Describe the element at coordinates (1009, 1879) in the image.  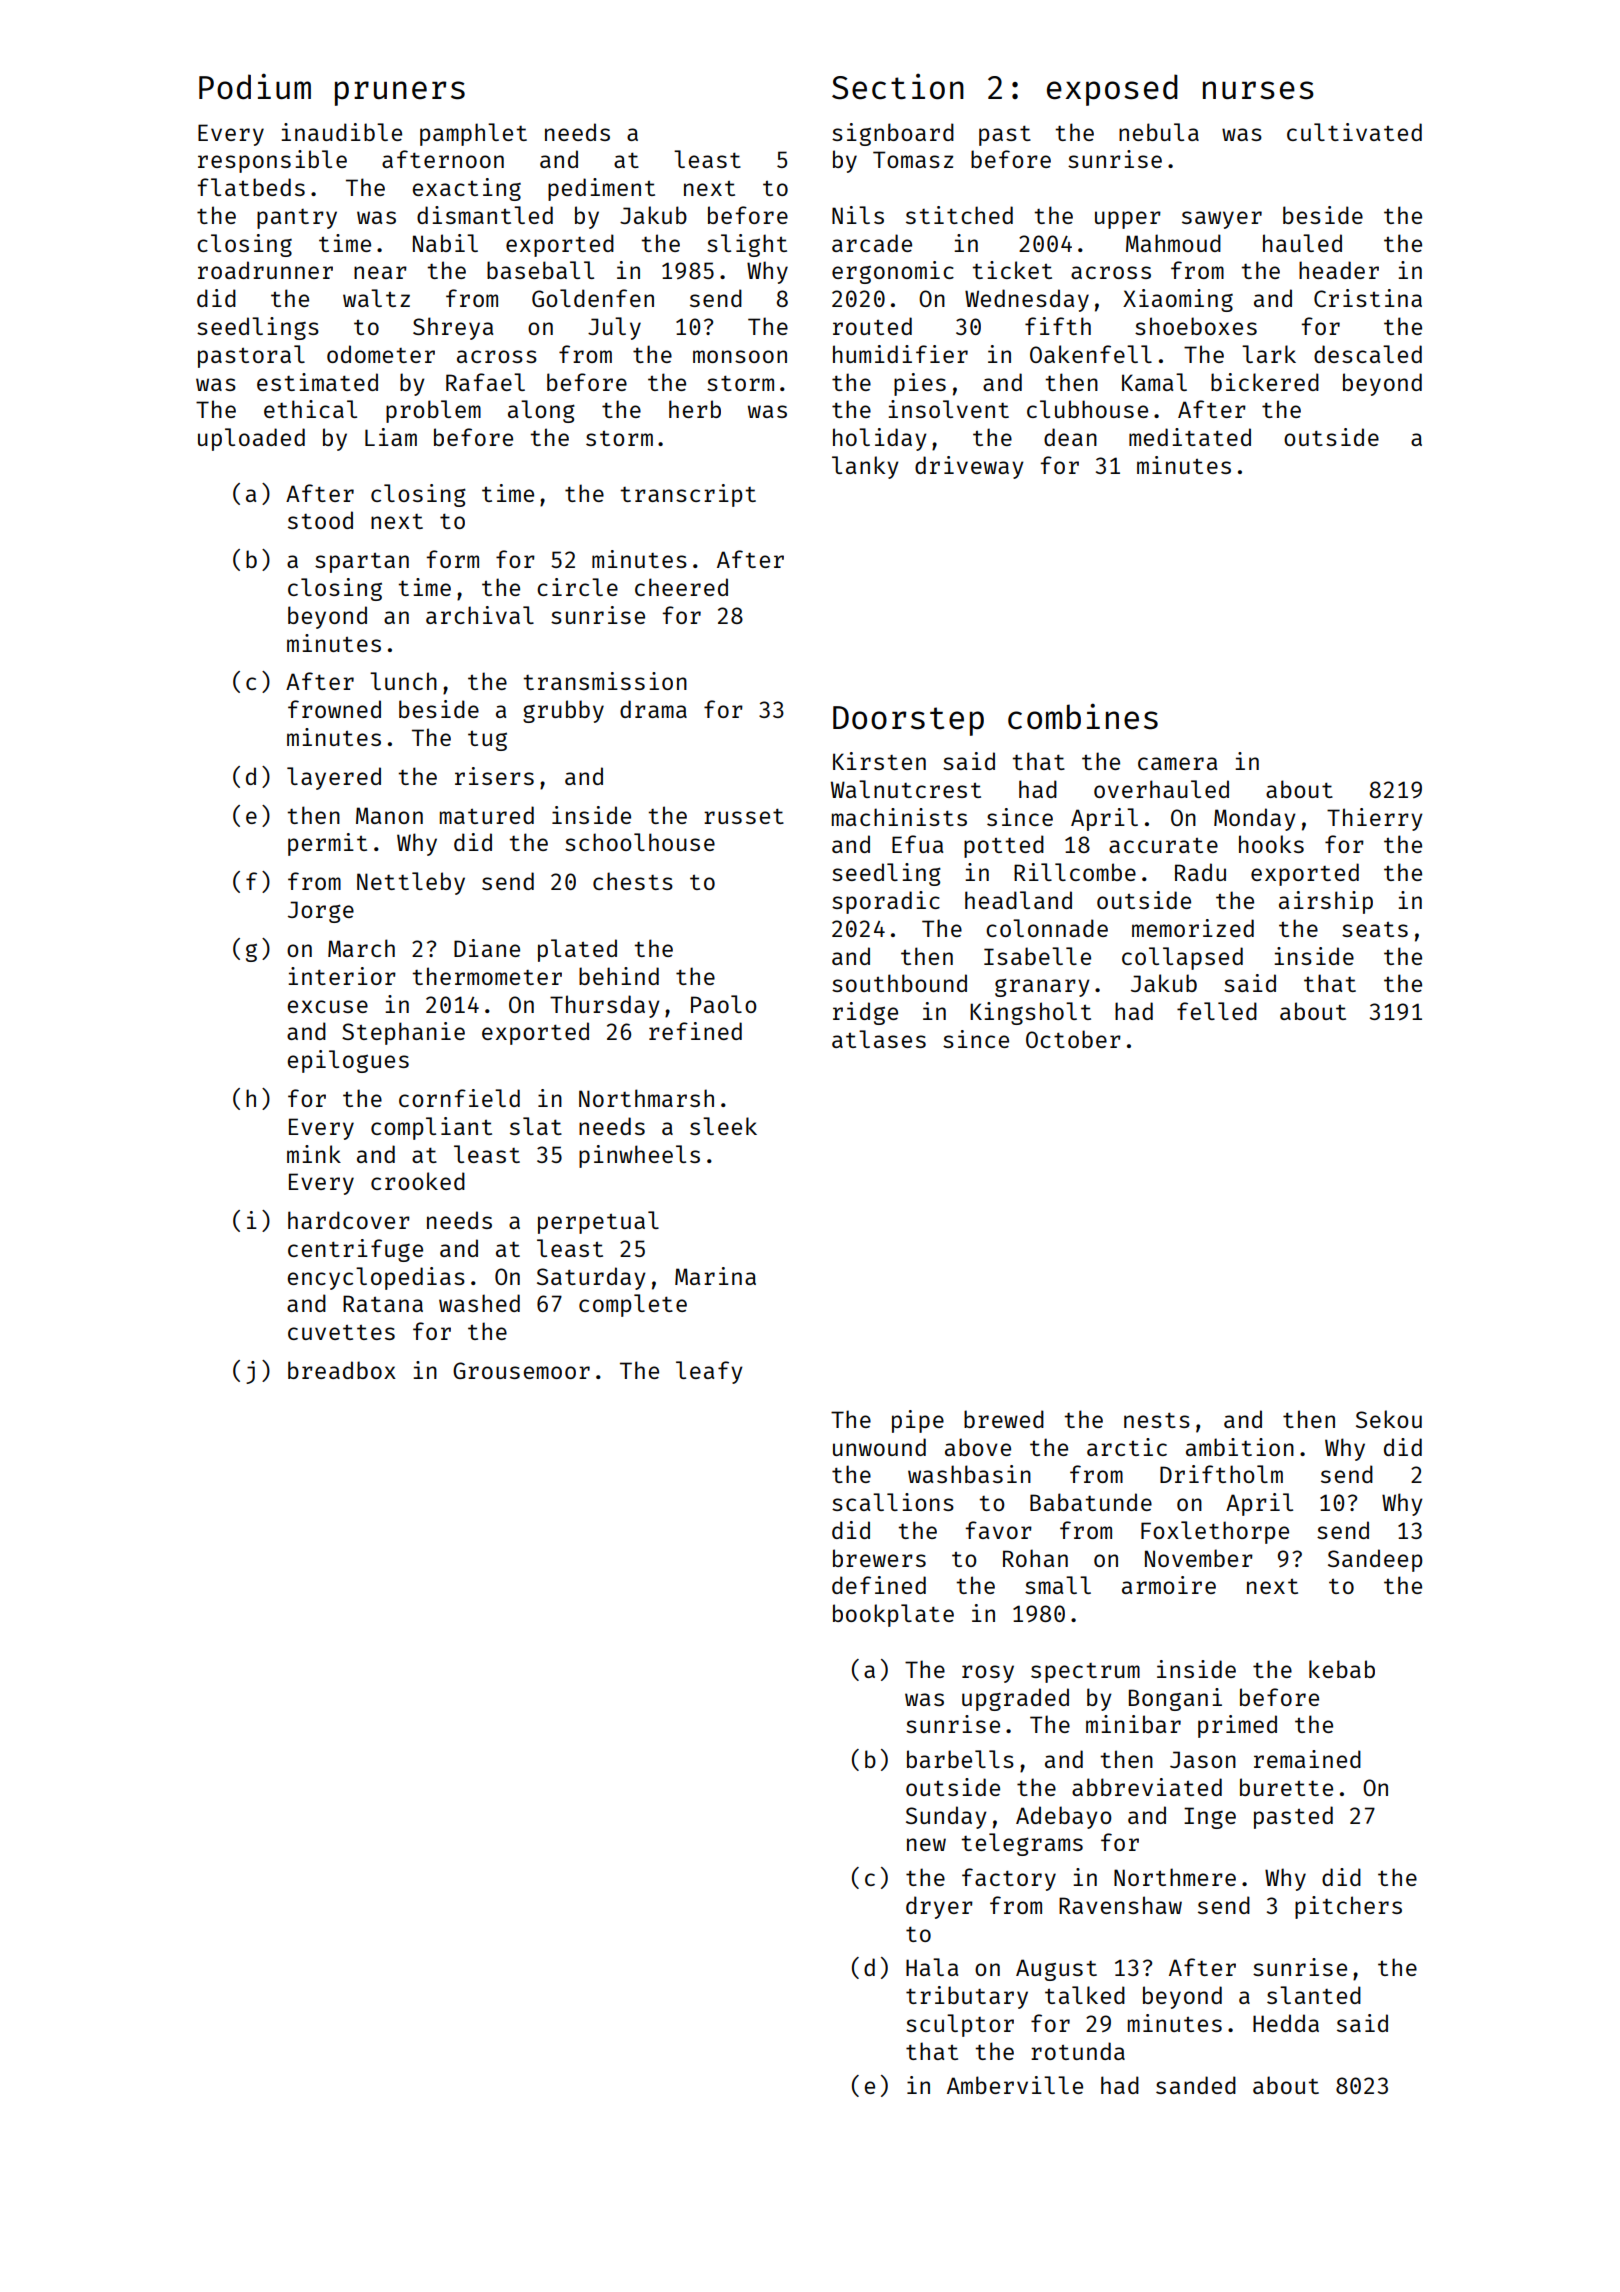
I see `factory` at that location.
